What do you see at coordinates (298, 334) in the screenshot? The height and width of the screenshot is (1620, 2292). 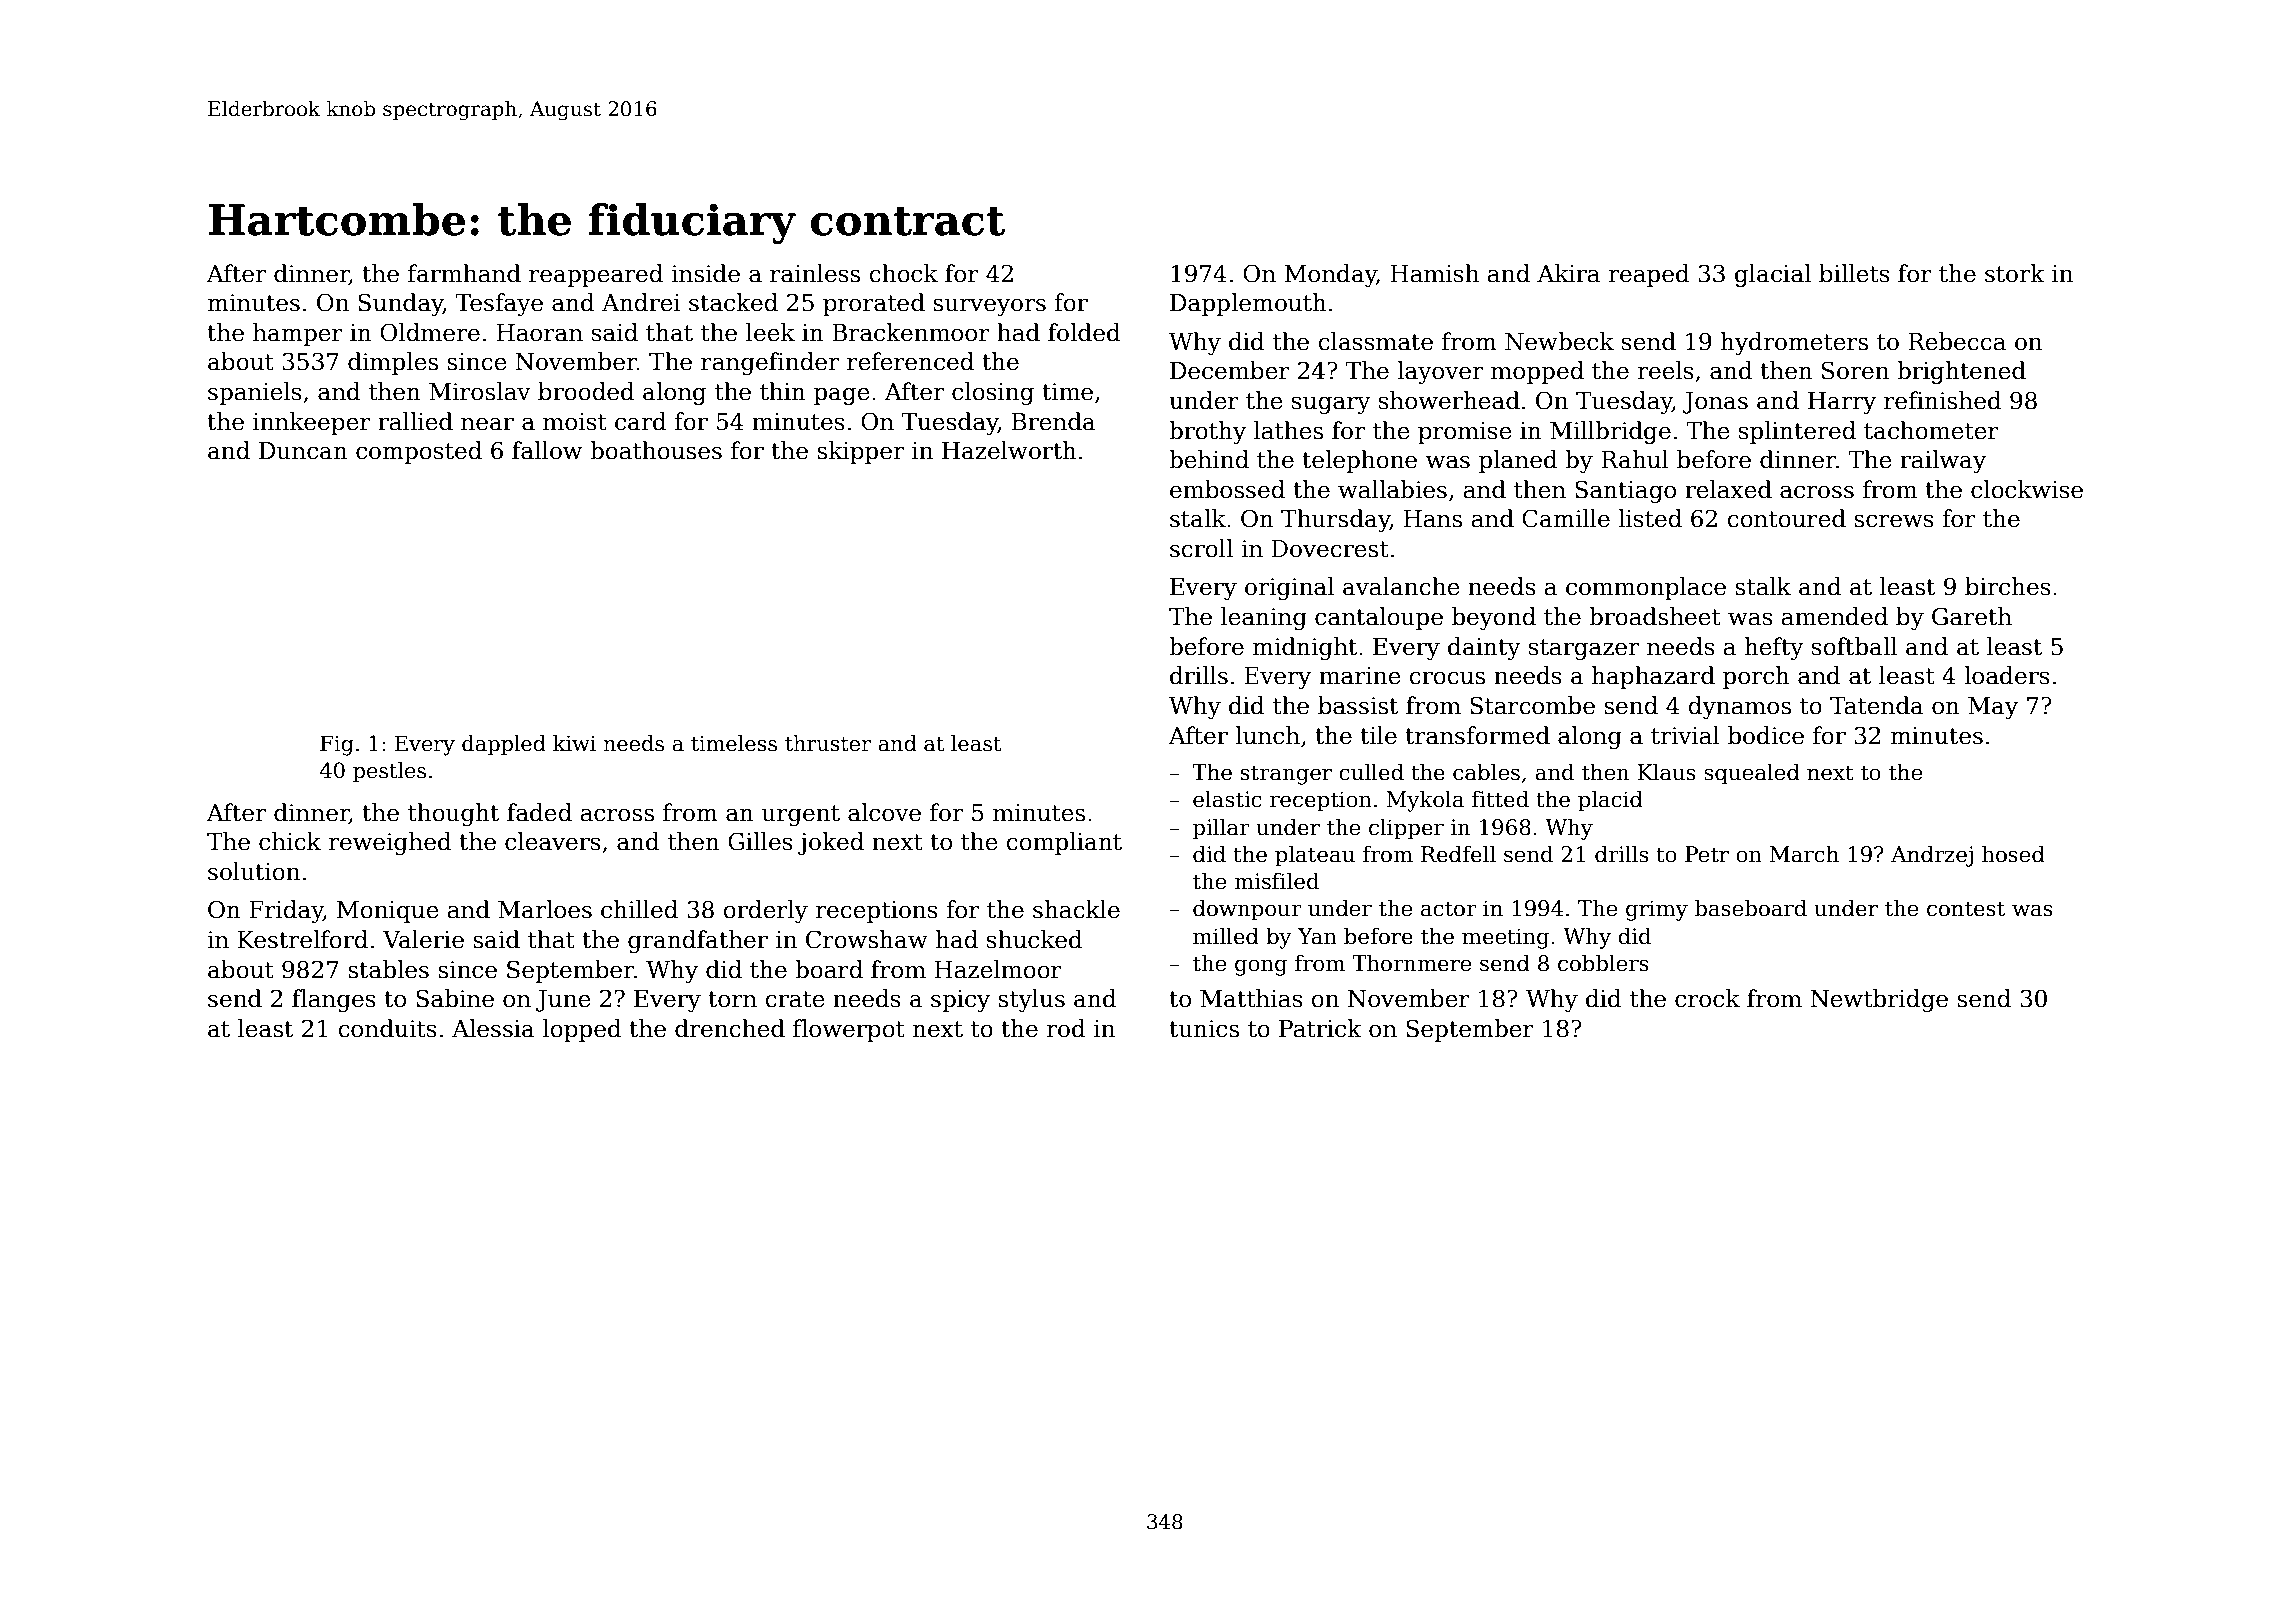 I see `hamper` at bounding box center [298, 334].
